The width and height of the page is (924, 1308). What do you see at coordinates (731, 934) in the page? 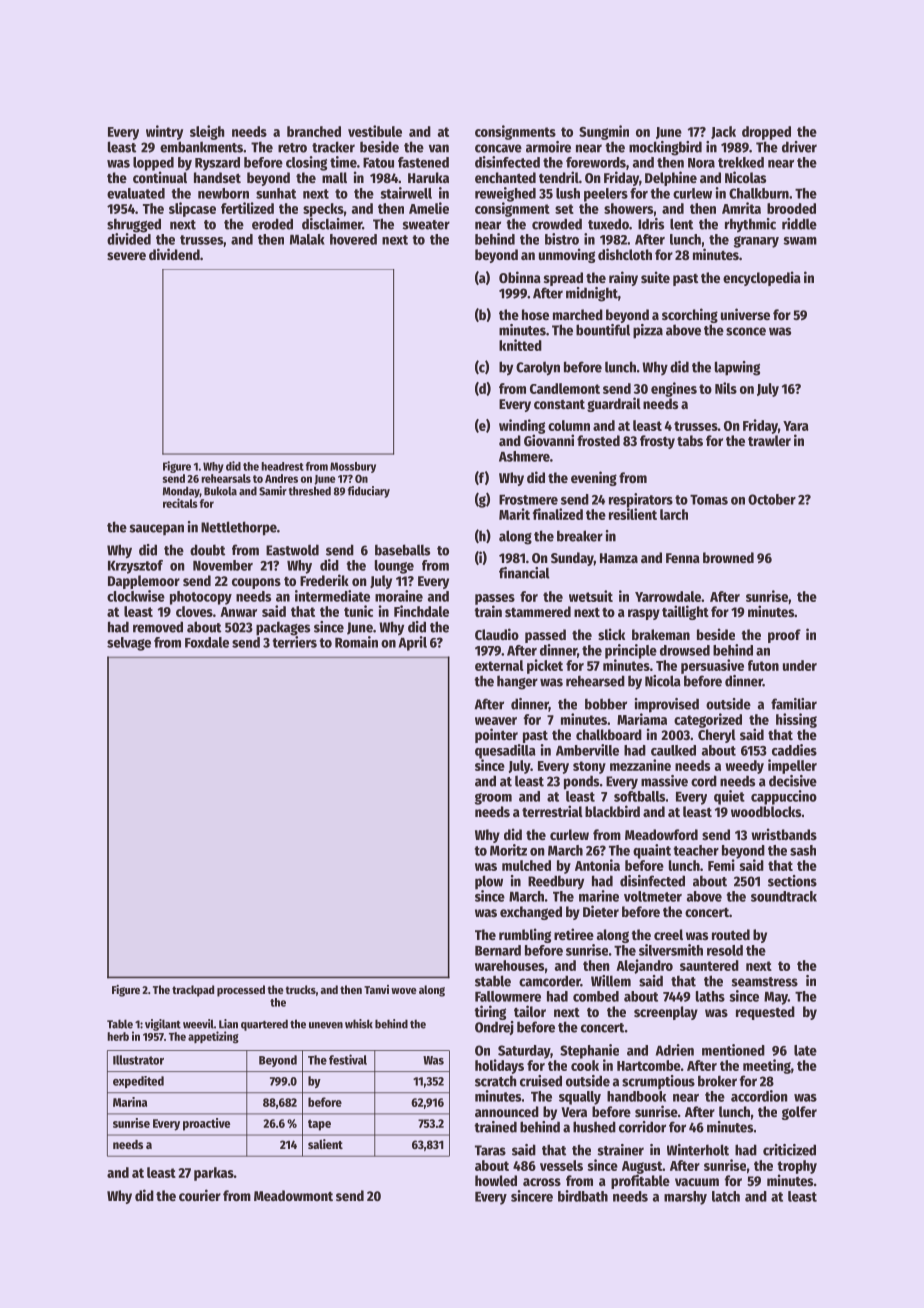
I see `routed` at bounding box center [731, 934].
